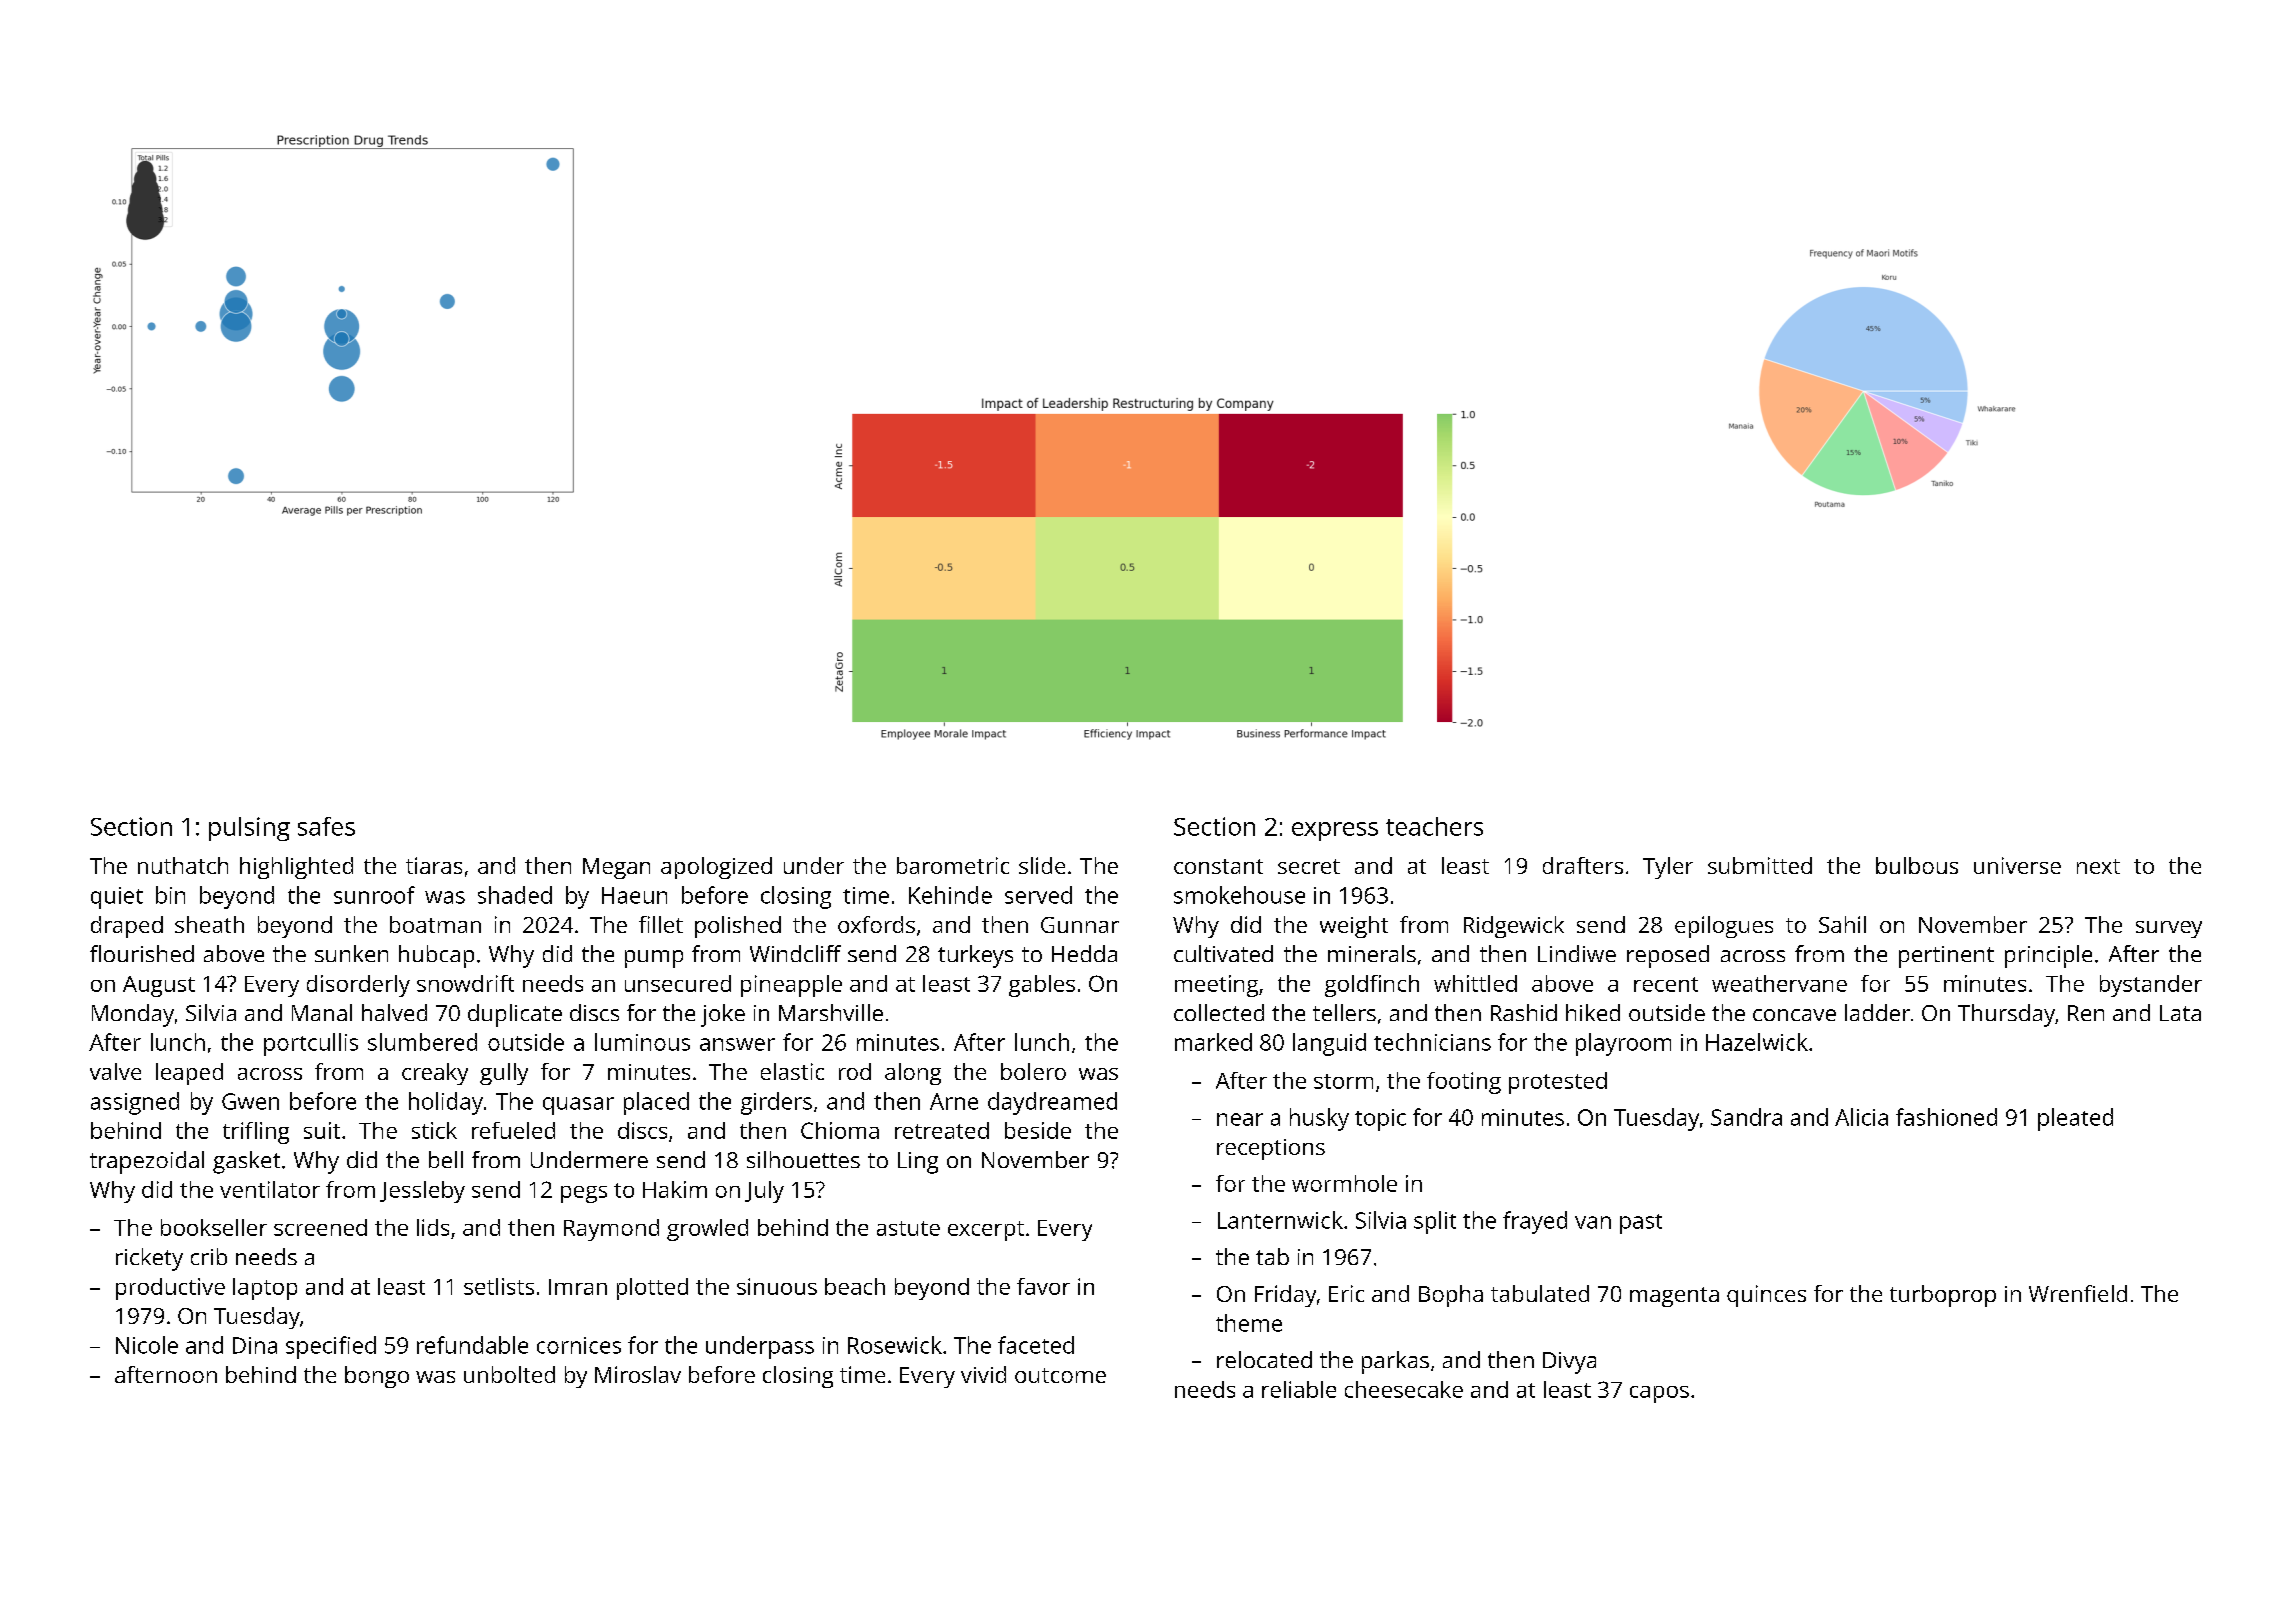 This screenshot has height=1620, width=2292. What do you see at coordinates (2017, 865) in the screenshot?
I see `universe` at bounding box center [2017, 865].
